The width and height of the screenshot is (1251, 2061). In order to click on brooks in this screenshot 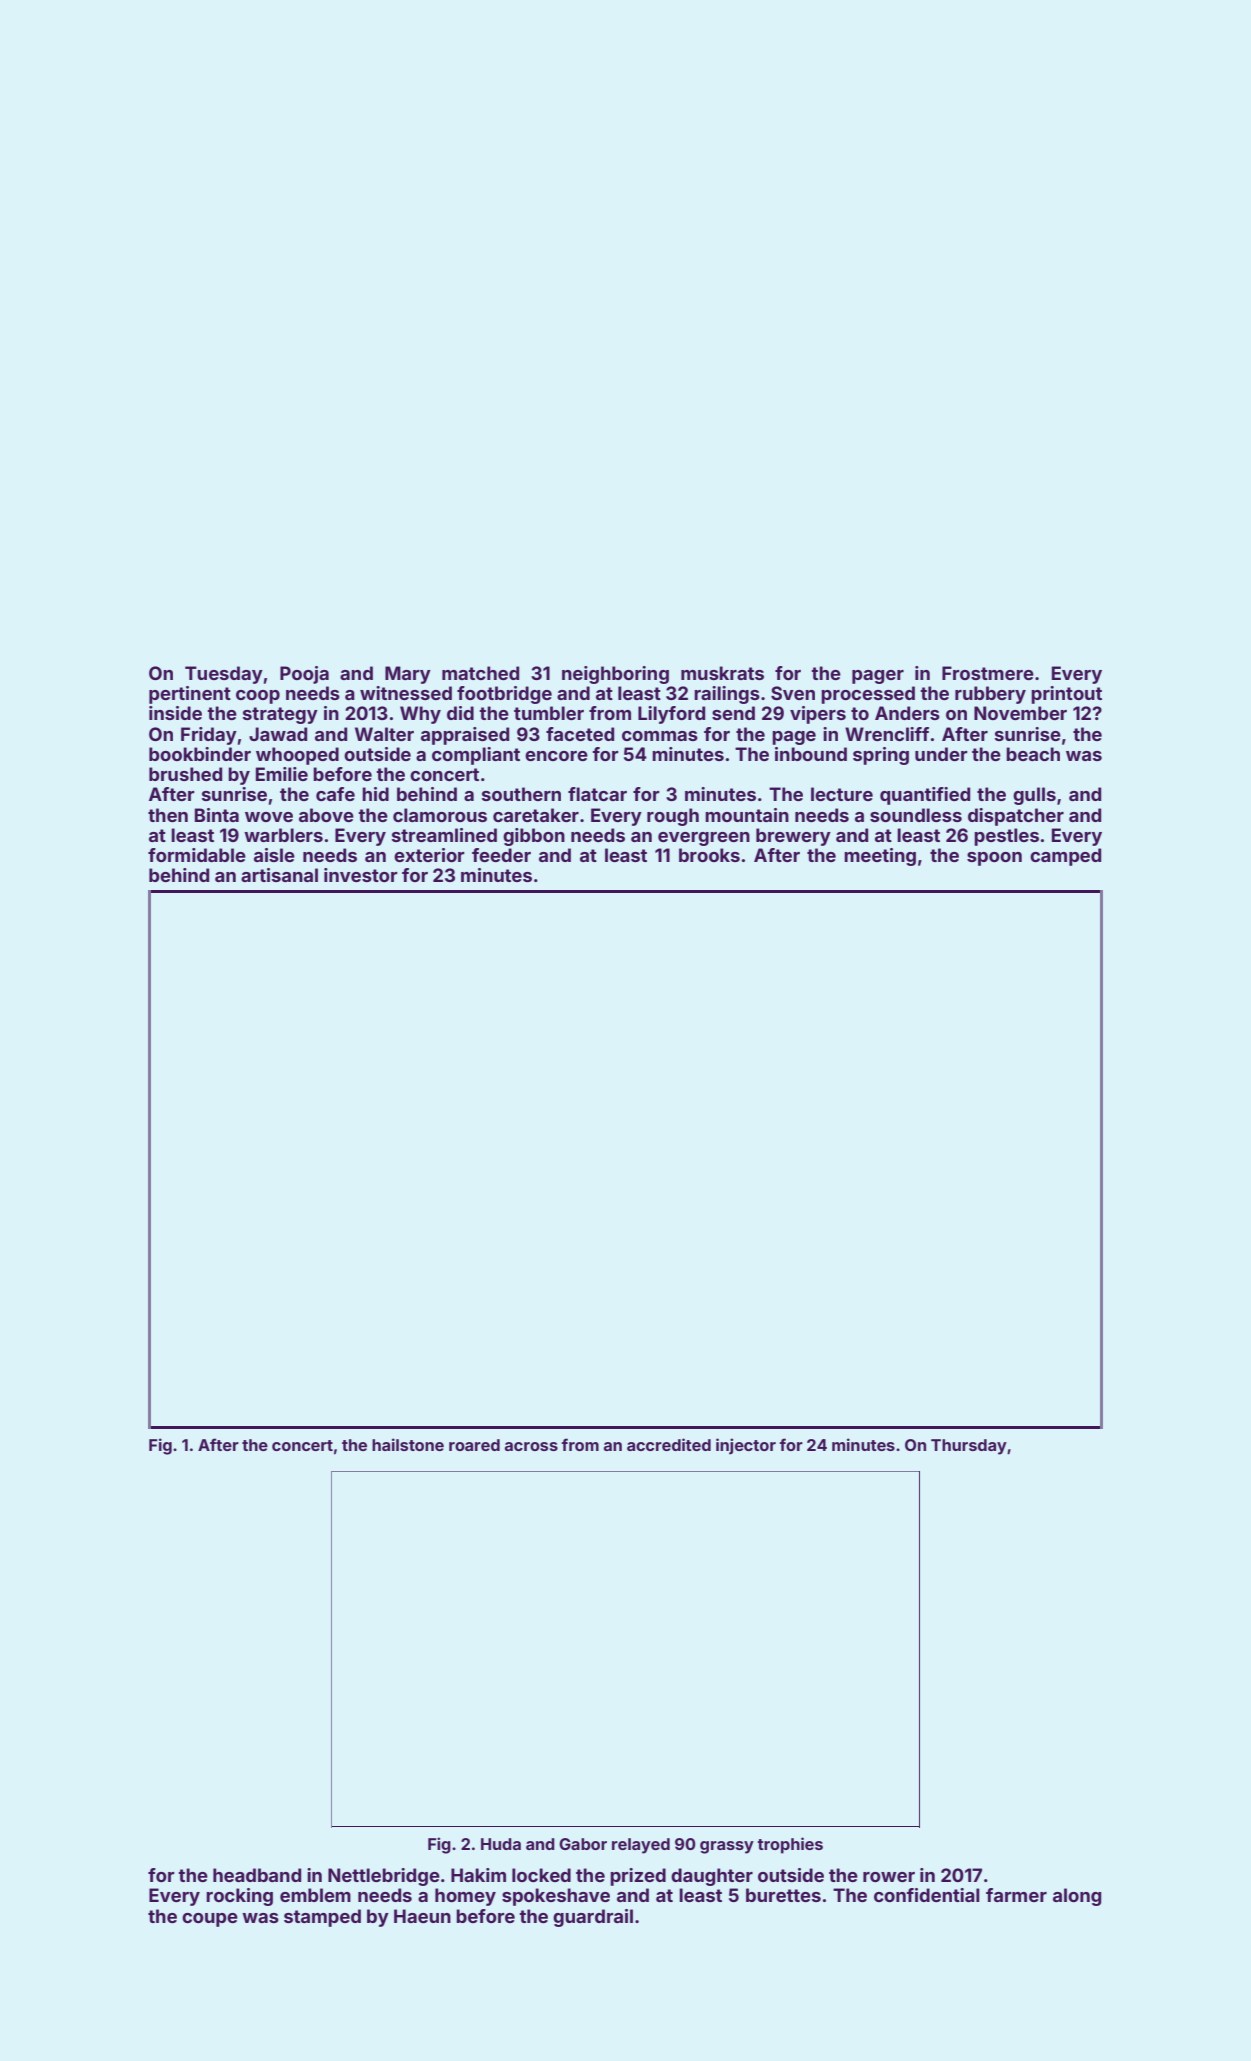, I will do `click(709, 855)`.
